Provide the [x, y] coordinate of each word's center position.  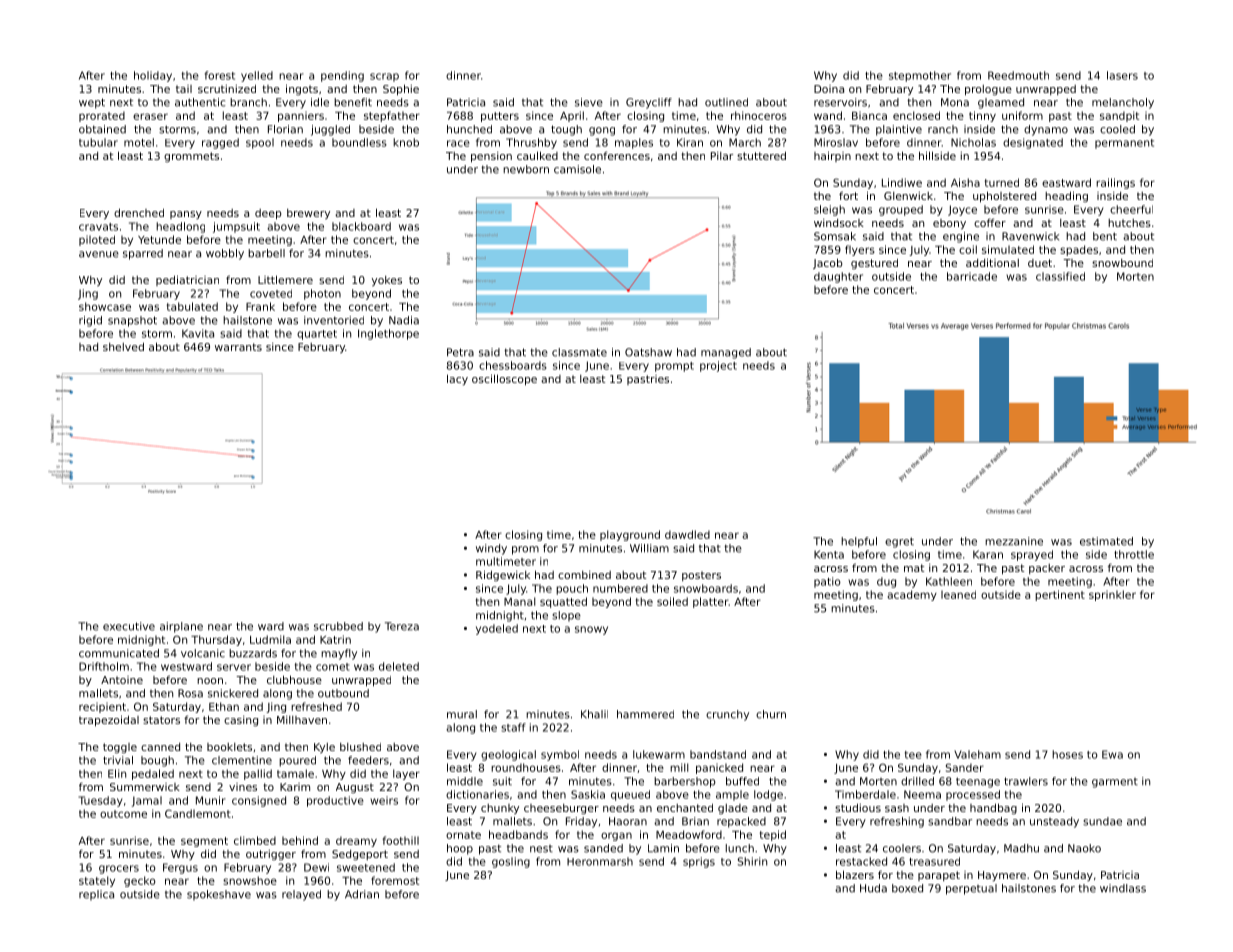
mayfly [339, 654]
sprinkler [1112, 595]
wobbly [225, 254]
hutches [1129, 223]
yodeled [497, 629]
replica [96, 895]
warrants [238, 347]
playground [630, 535]
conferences [617, 155]
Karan [988, 554]
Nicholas [973, 142]
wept [92, 103]
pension [491, 157]
